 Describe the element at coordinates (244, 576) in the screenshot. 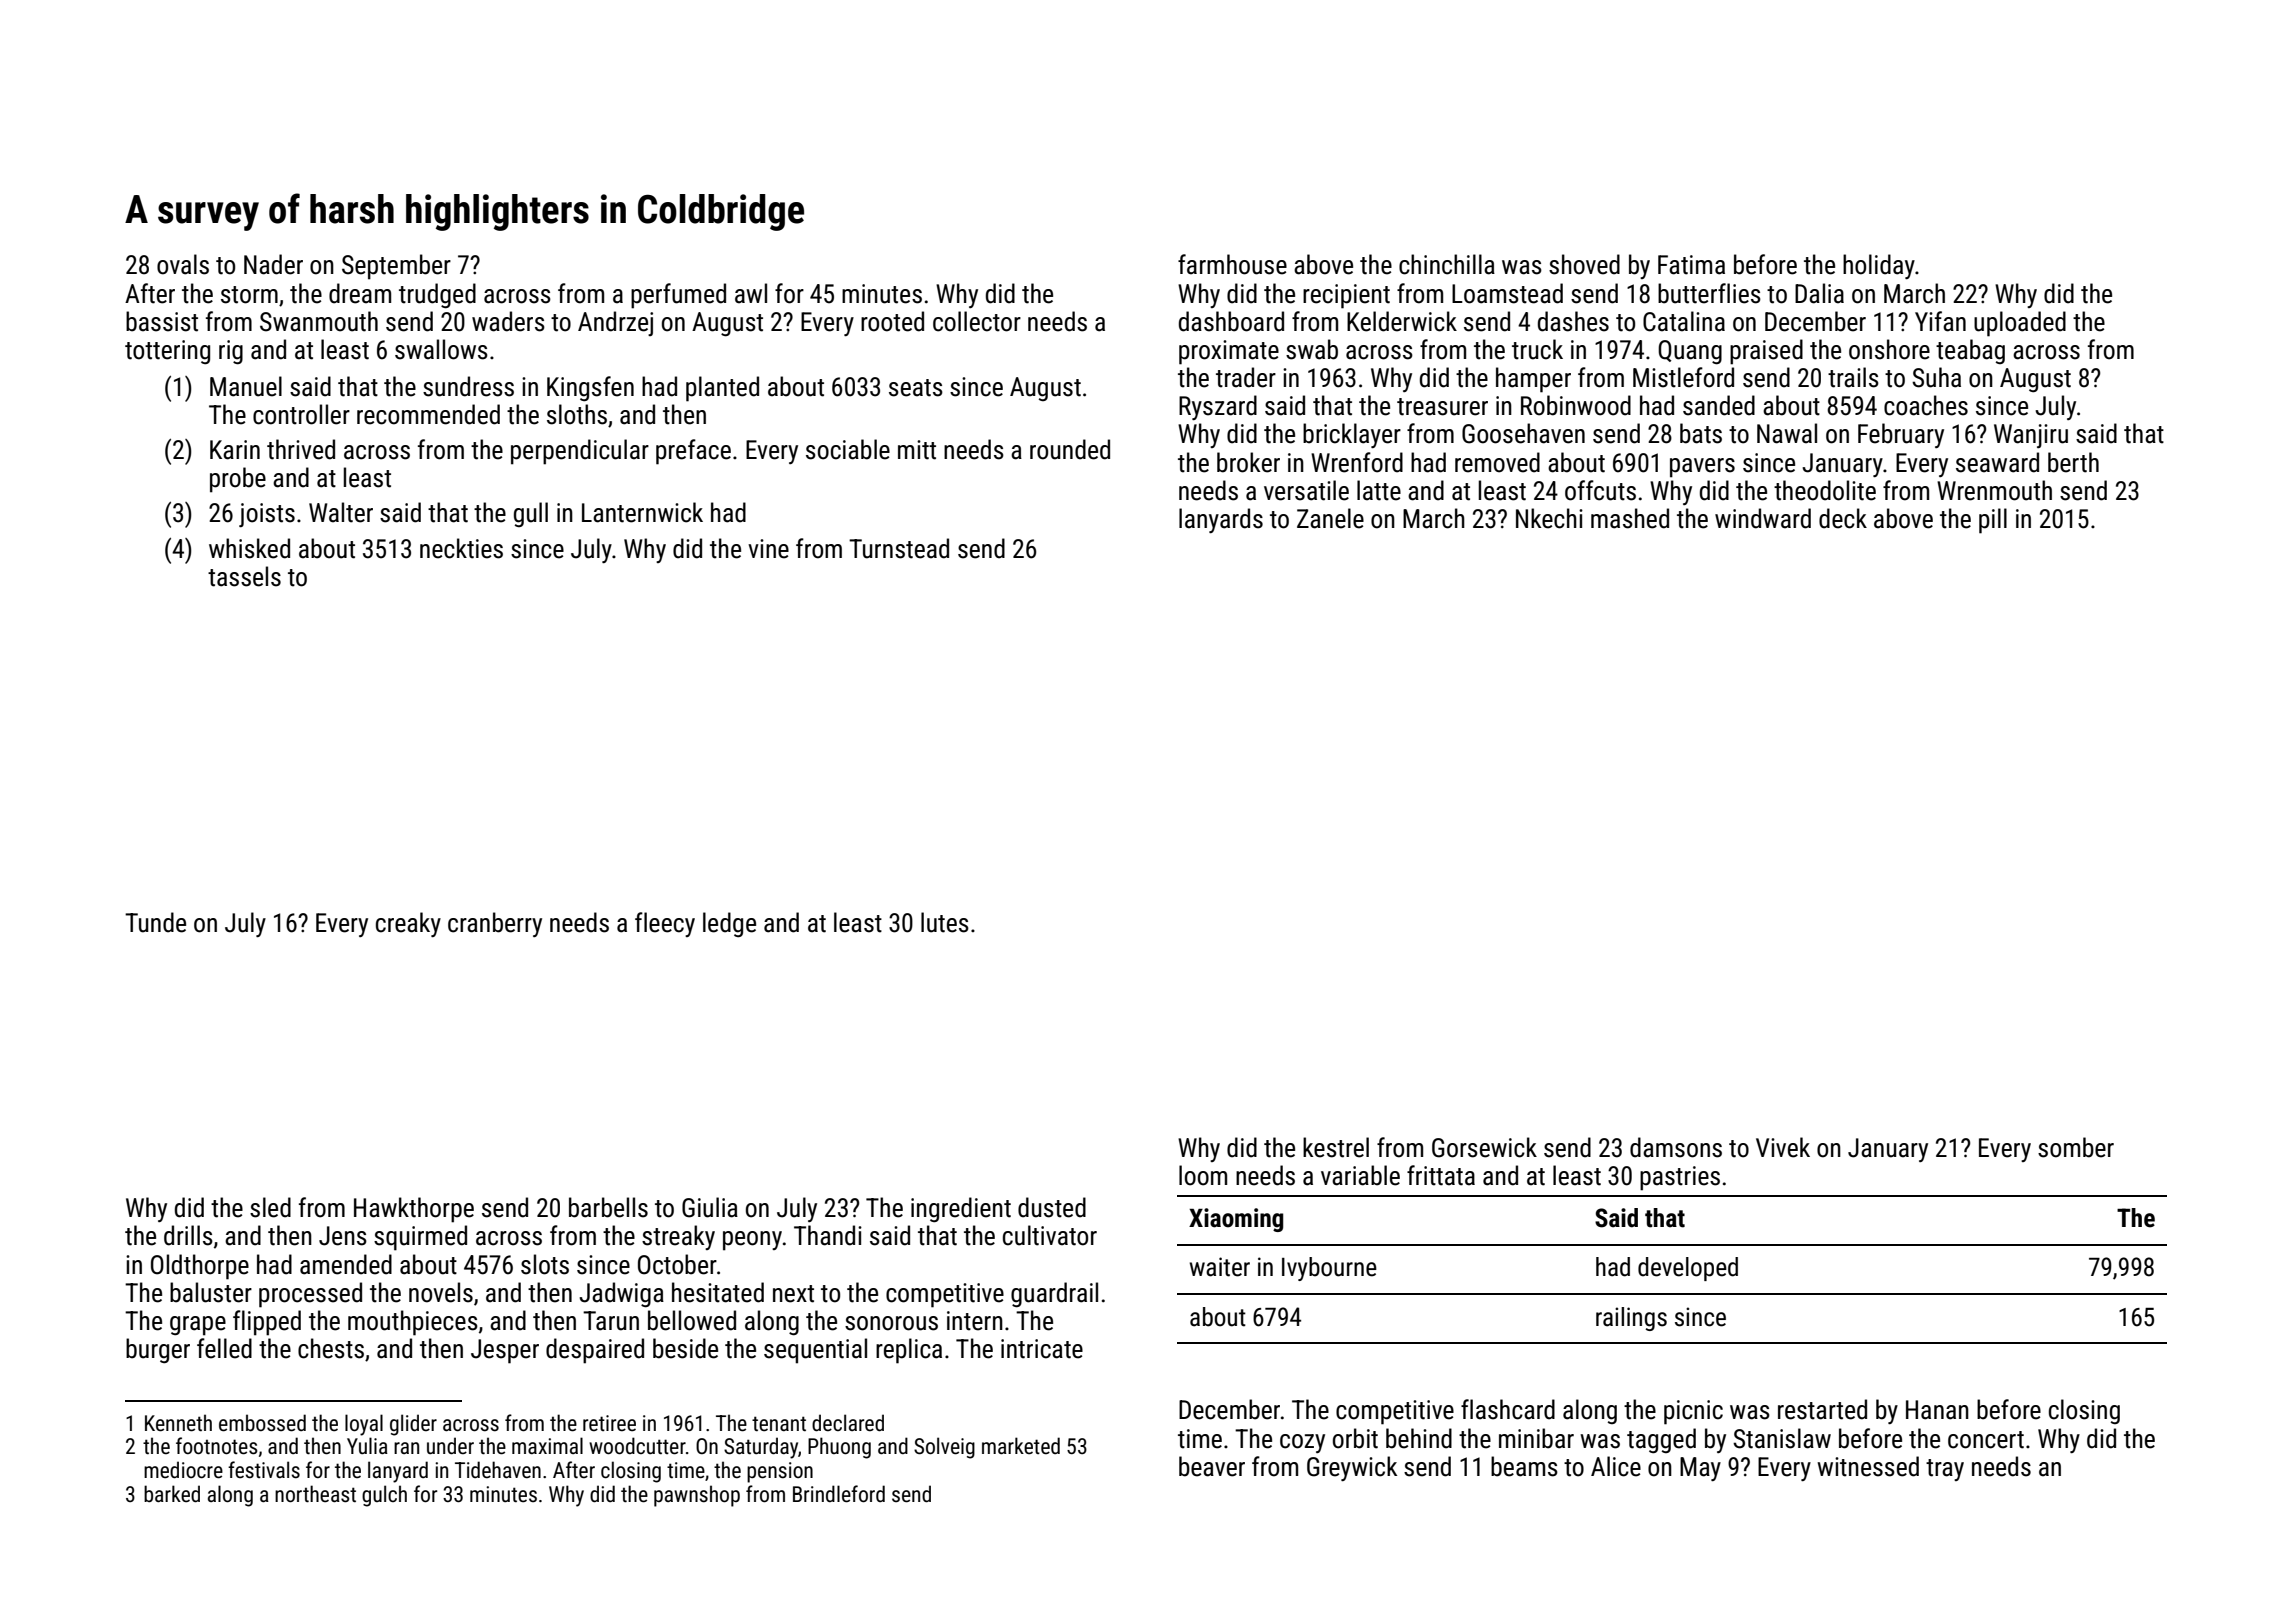

I see `tassels` at that location.
